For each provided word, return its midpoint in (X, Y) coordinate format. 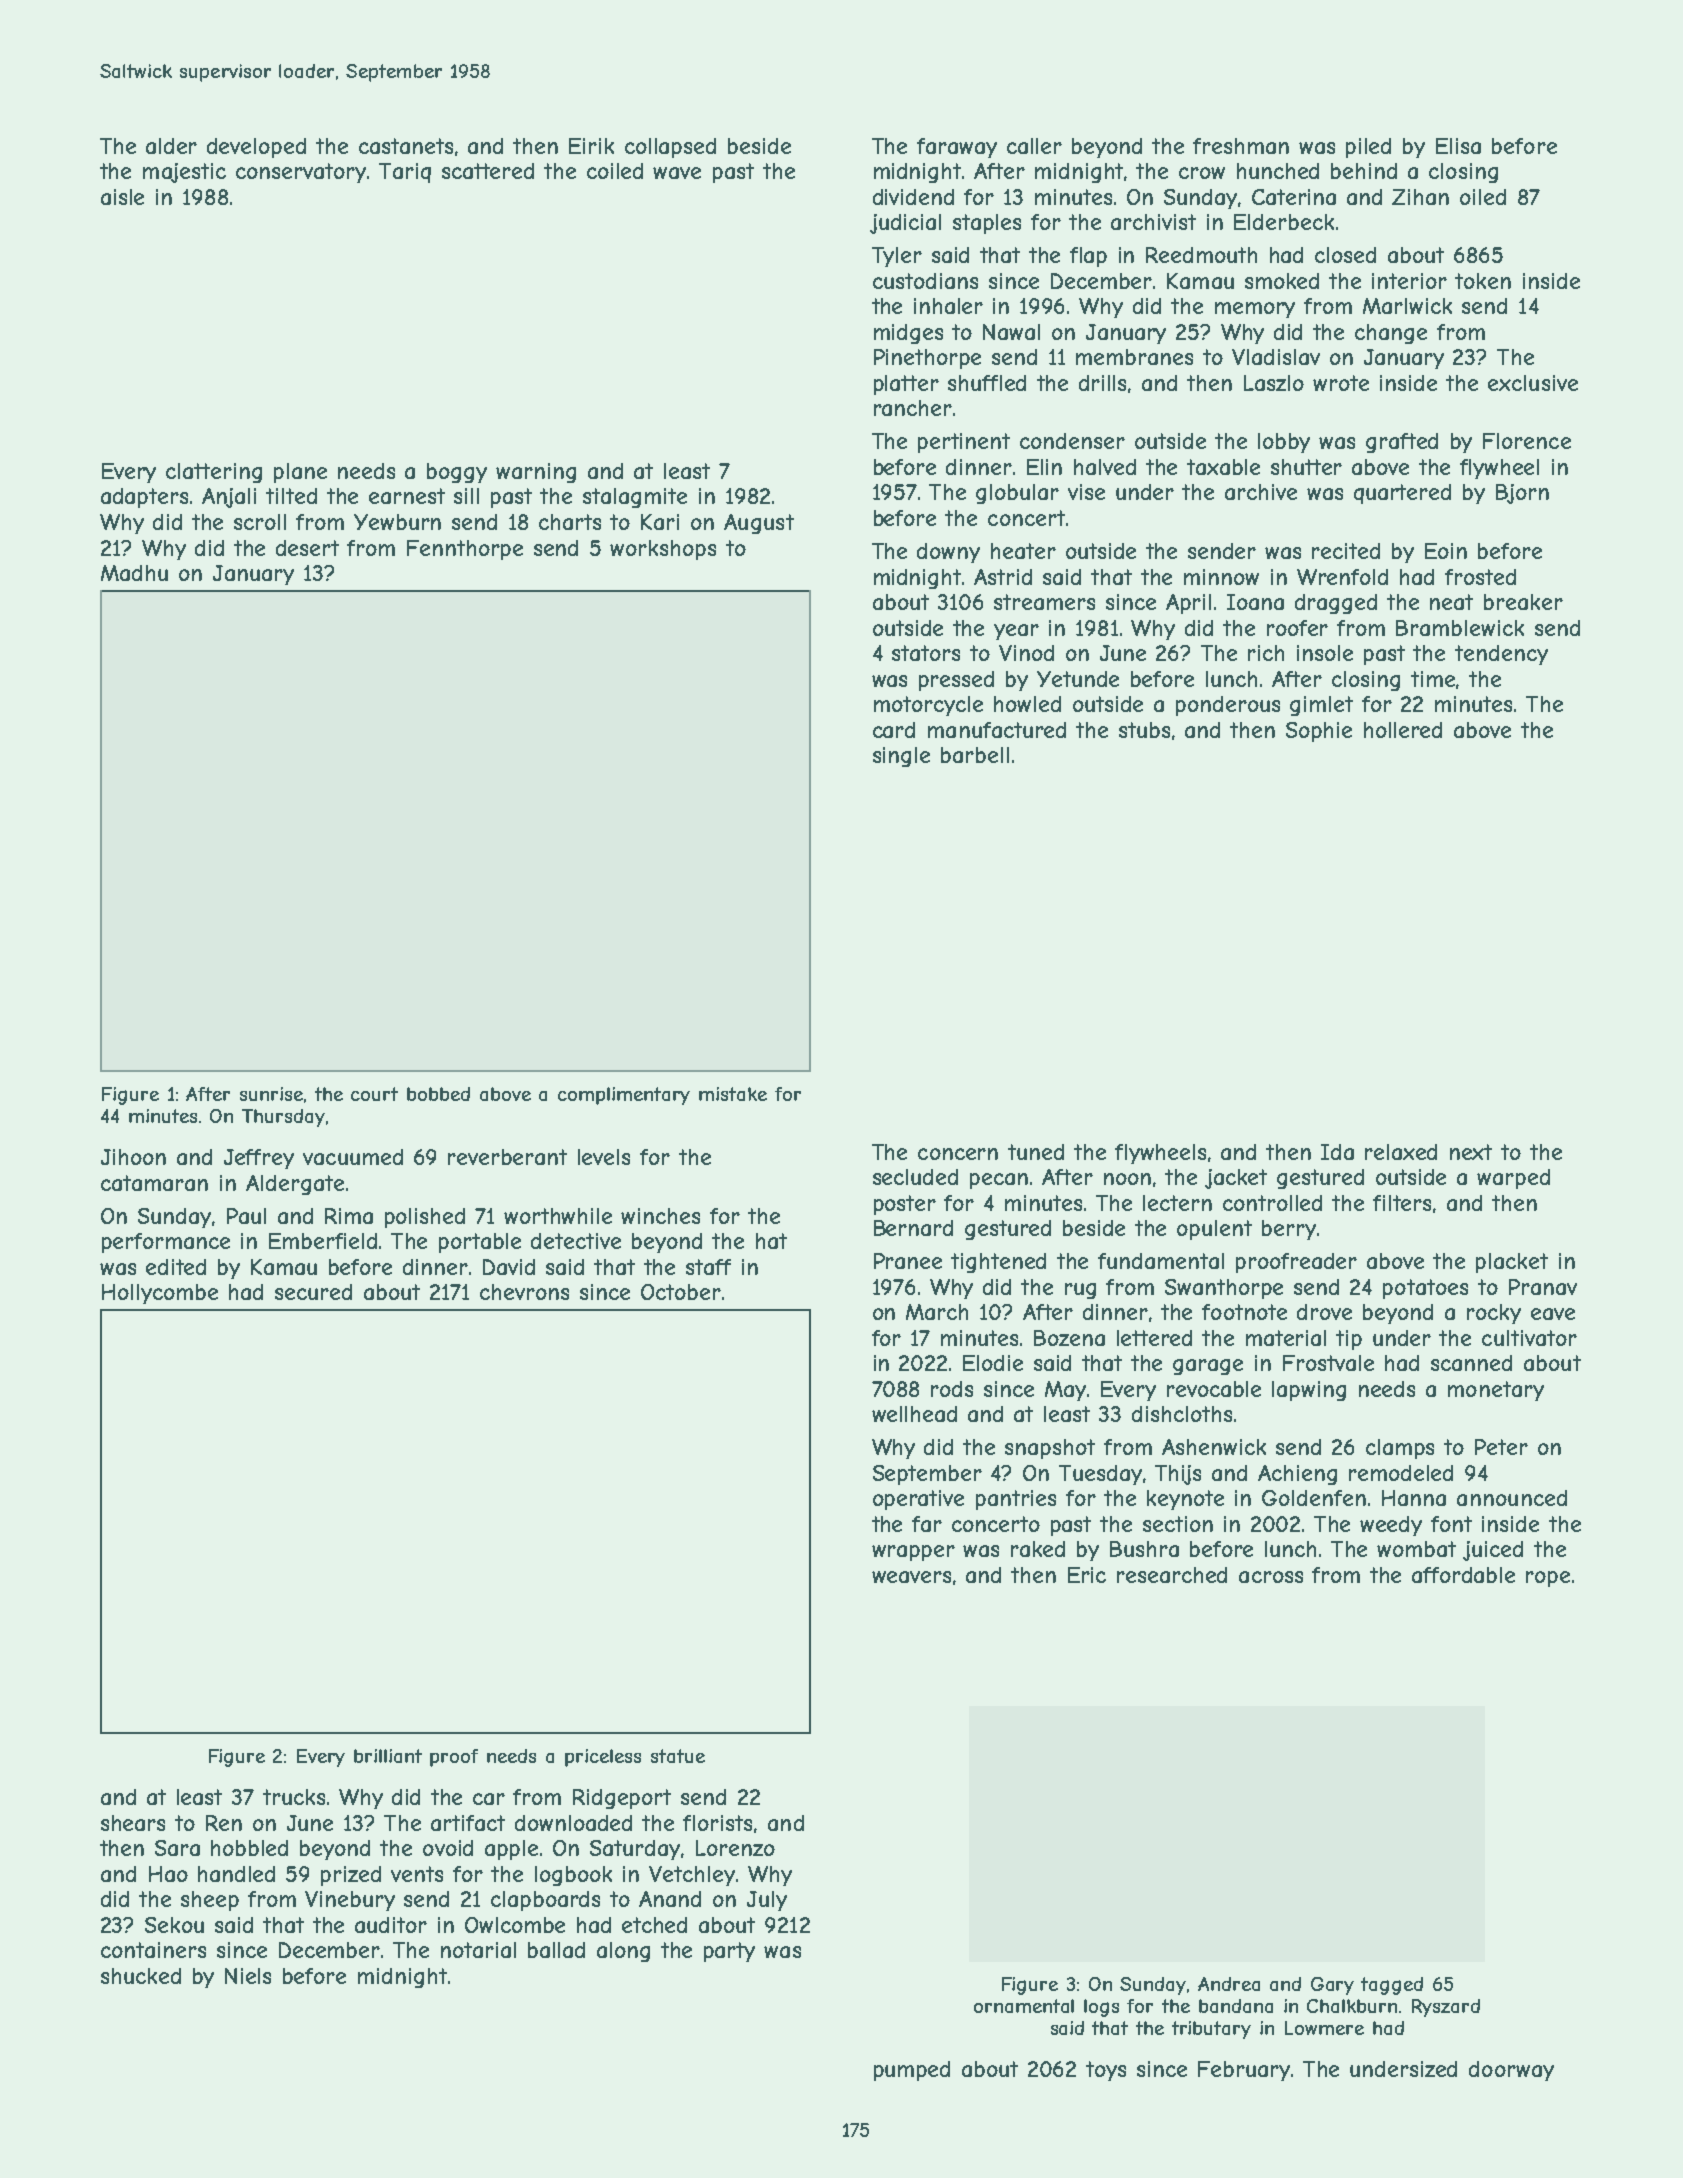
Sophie (1319, 732)
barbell (975, 755)
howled (1027, 704)
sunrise (271, 1094)
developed (256, 148)
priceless (603, 1758)
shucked (141, 1976)
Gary (1332, 1986)
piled (1368, 148)
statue (678, 1756)
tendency (1501, 655)
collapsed (670, 148)
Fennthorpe (465, 550)
